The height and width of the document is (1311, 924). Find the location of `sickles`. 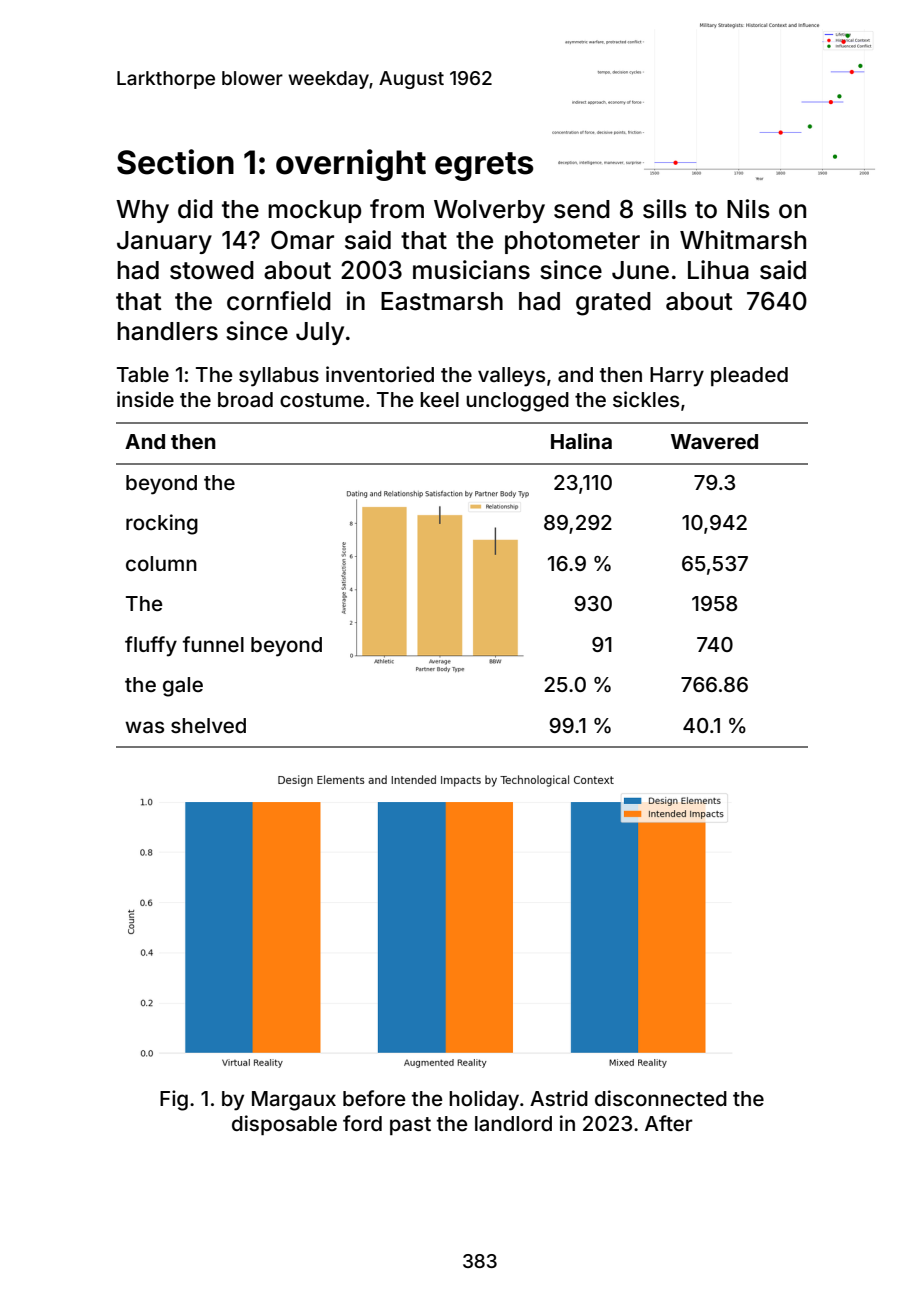

sickles is located at coordinates (646, 399).
